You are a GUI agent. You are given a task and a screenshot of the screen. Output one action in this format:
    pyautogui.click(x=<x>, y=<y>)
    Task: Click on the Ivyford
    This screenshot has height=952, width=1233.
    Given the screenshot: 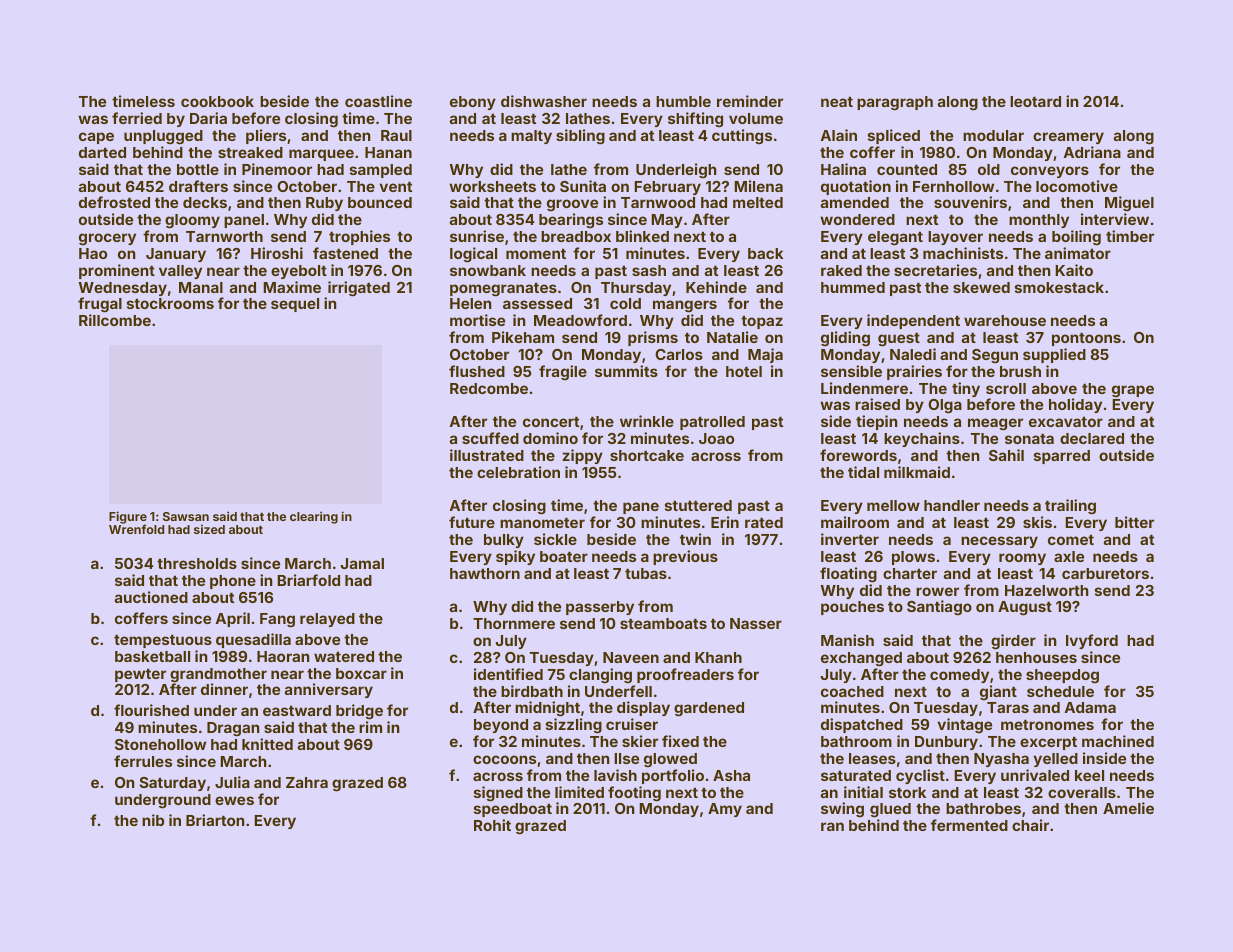 What is the action you would take?
    pyautogui.click(x=1092, y=641)
